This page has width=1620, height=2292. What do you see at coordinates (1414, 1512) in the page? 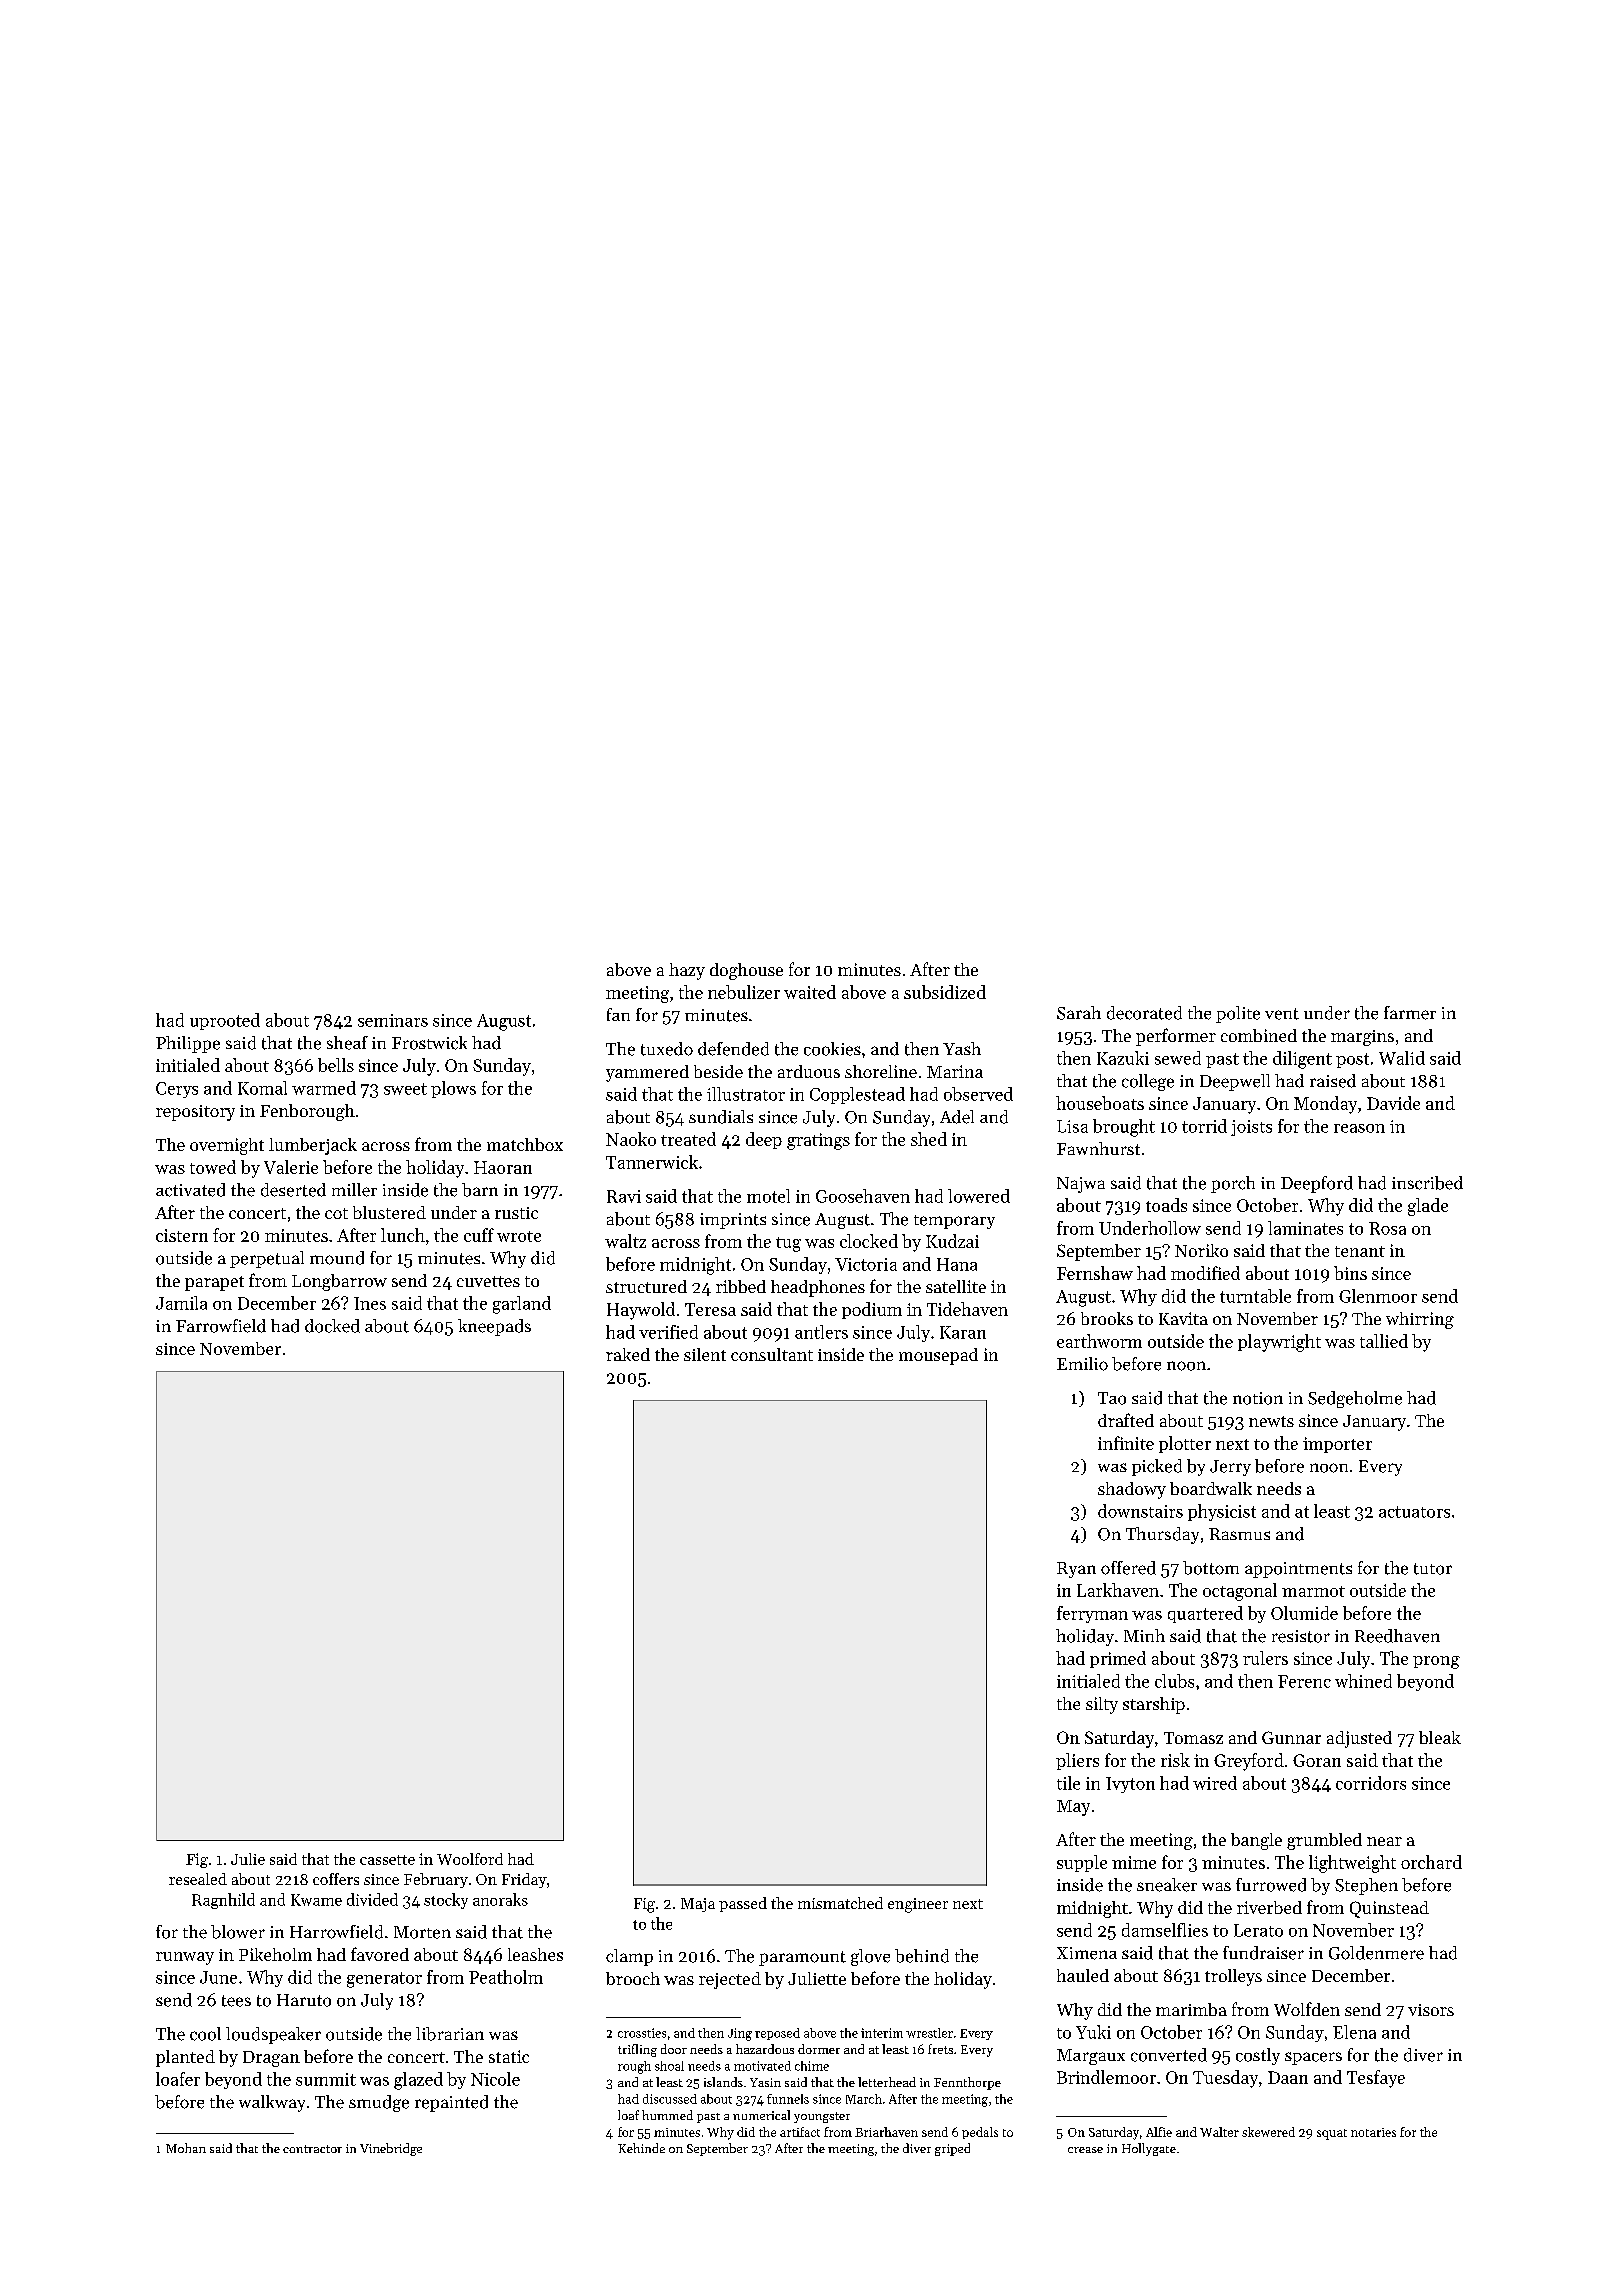
I see `actuators` at bounding box center [1414, 1512].
